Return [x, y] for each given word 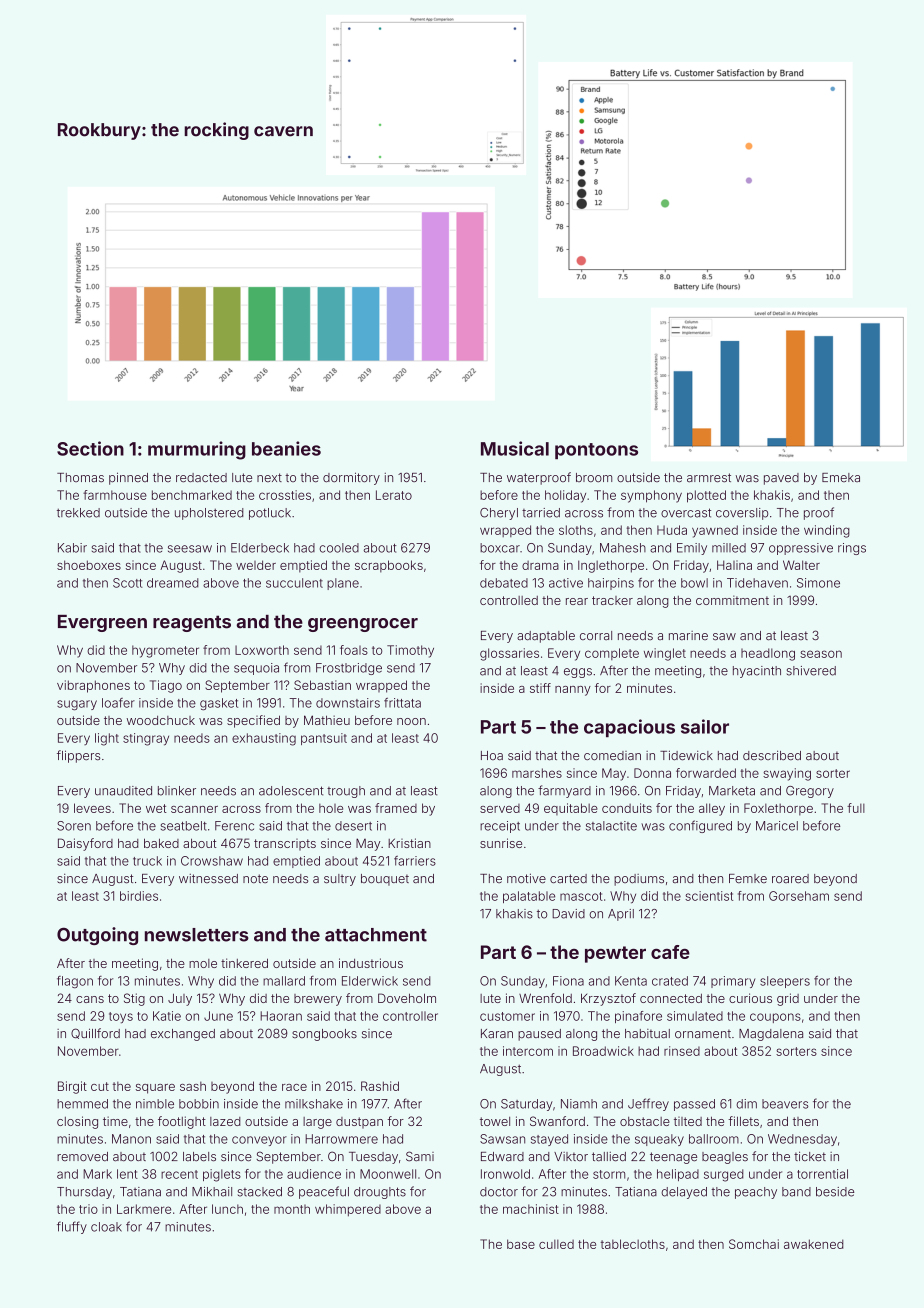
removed [82, 1157]
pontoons [596, 451]
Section [90, 448]
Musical [515, 448]
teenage [673, 1158]
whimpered [348, 1210]
